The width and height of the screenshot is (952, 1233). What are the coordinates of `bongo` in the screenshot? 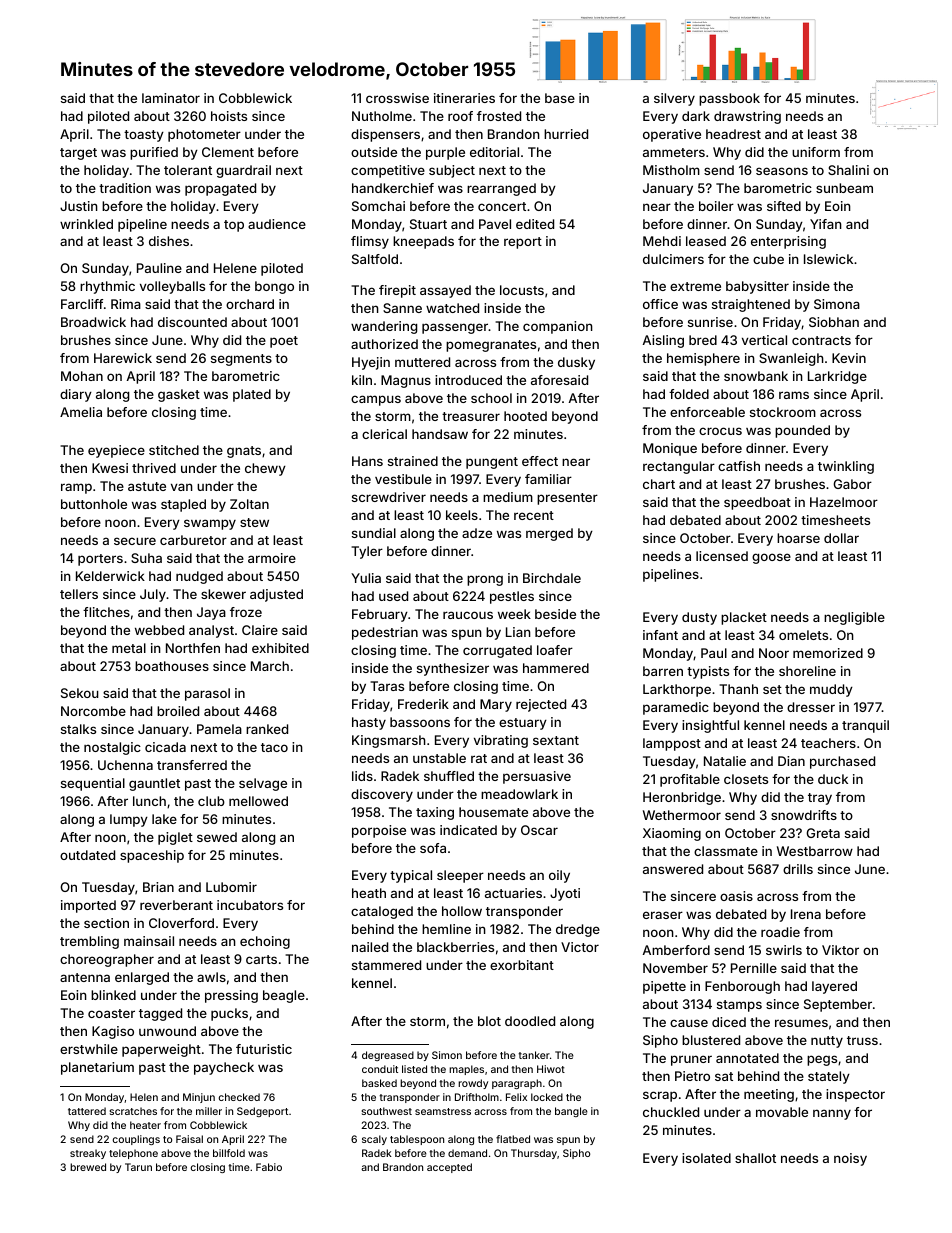 It's located at (274, 287).
